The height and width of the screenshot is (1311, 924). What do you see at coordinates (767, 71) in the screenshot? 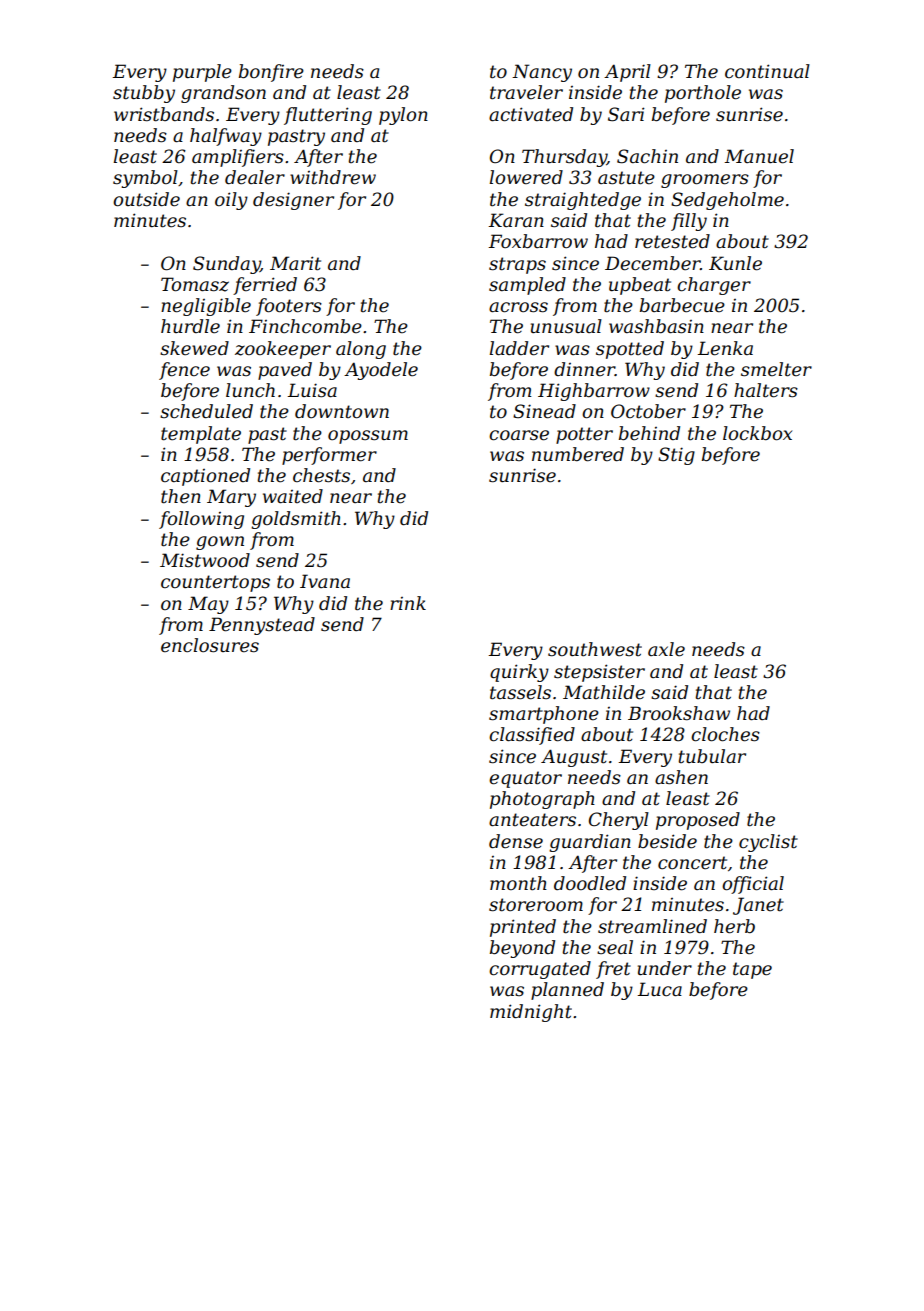
I see `continual` at bounding box center [767, 71].
